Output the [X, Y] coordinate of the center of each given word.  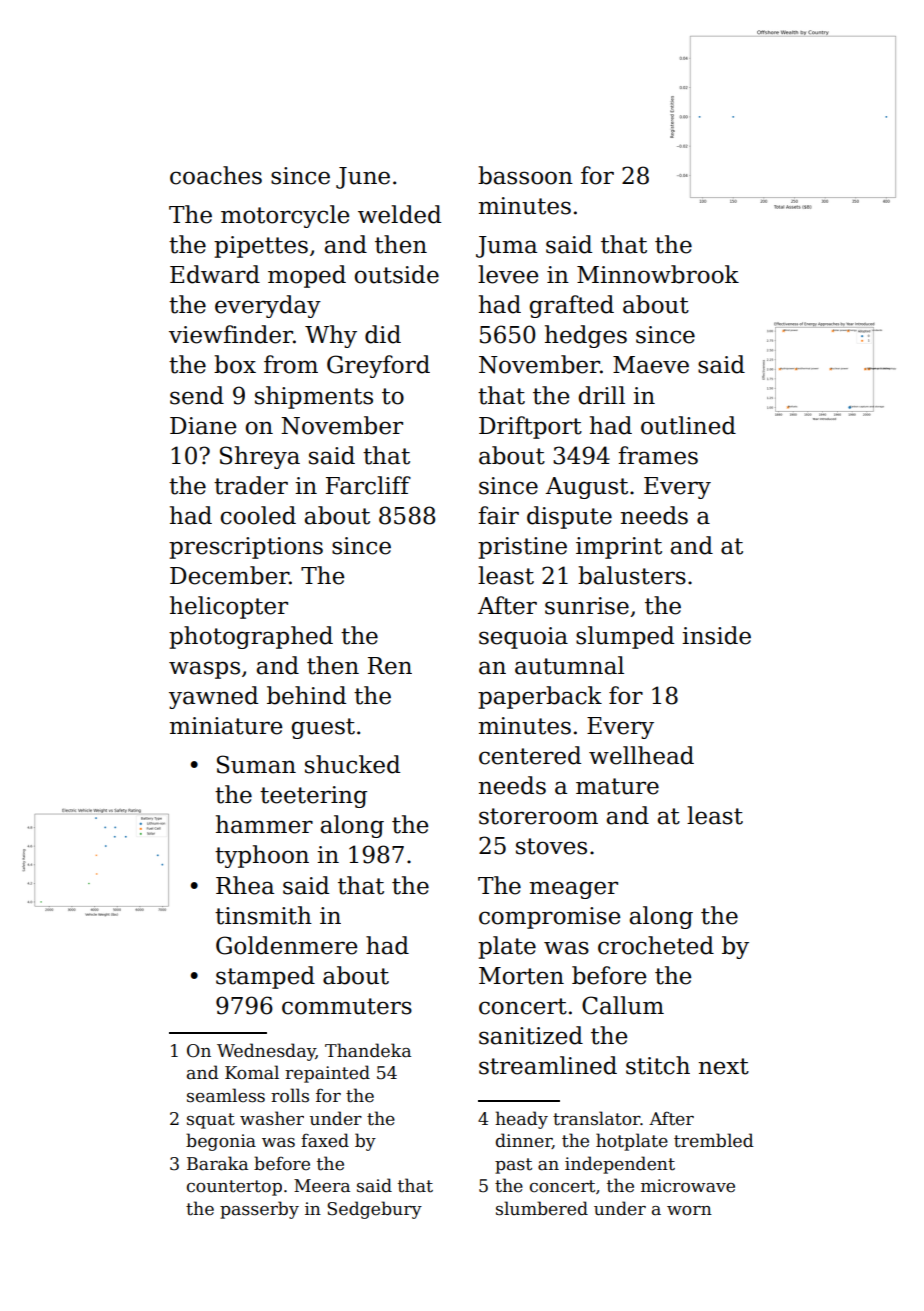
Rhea [245, 885]
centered [530, 755]
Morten [521, 976]
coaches [216, 175]
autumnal [569, 665]
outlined [688, 425]
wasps [204, 670]
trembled [714, 1140]
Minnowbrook [658, 274]
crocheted [656, 945]
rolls [290, 1095]
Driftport [530, 427]
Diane [203, 426]
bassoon [525, 175]
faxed [325, 1140]
